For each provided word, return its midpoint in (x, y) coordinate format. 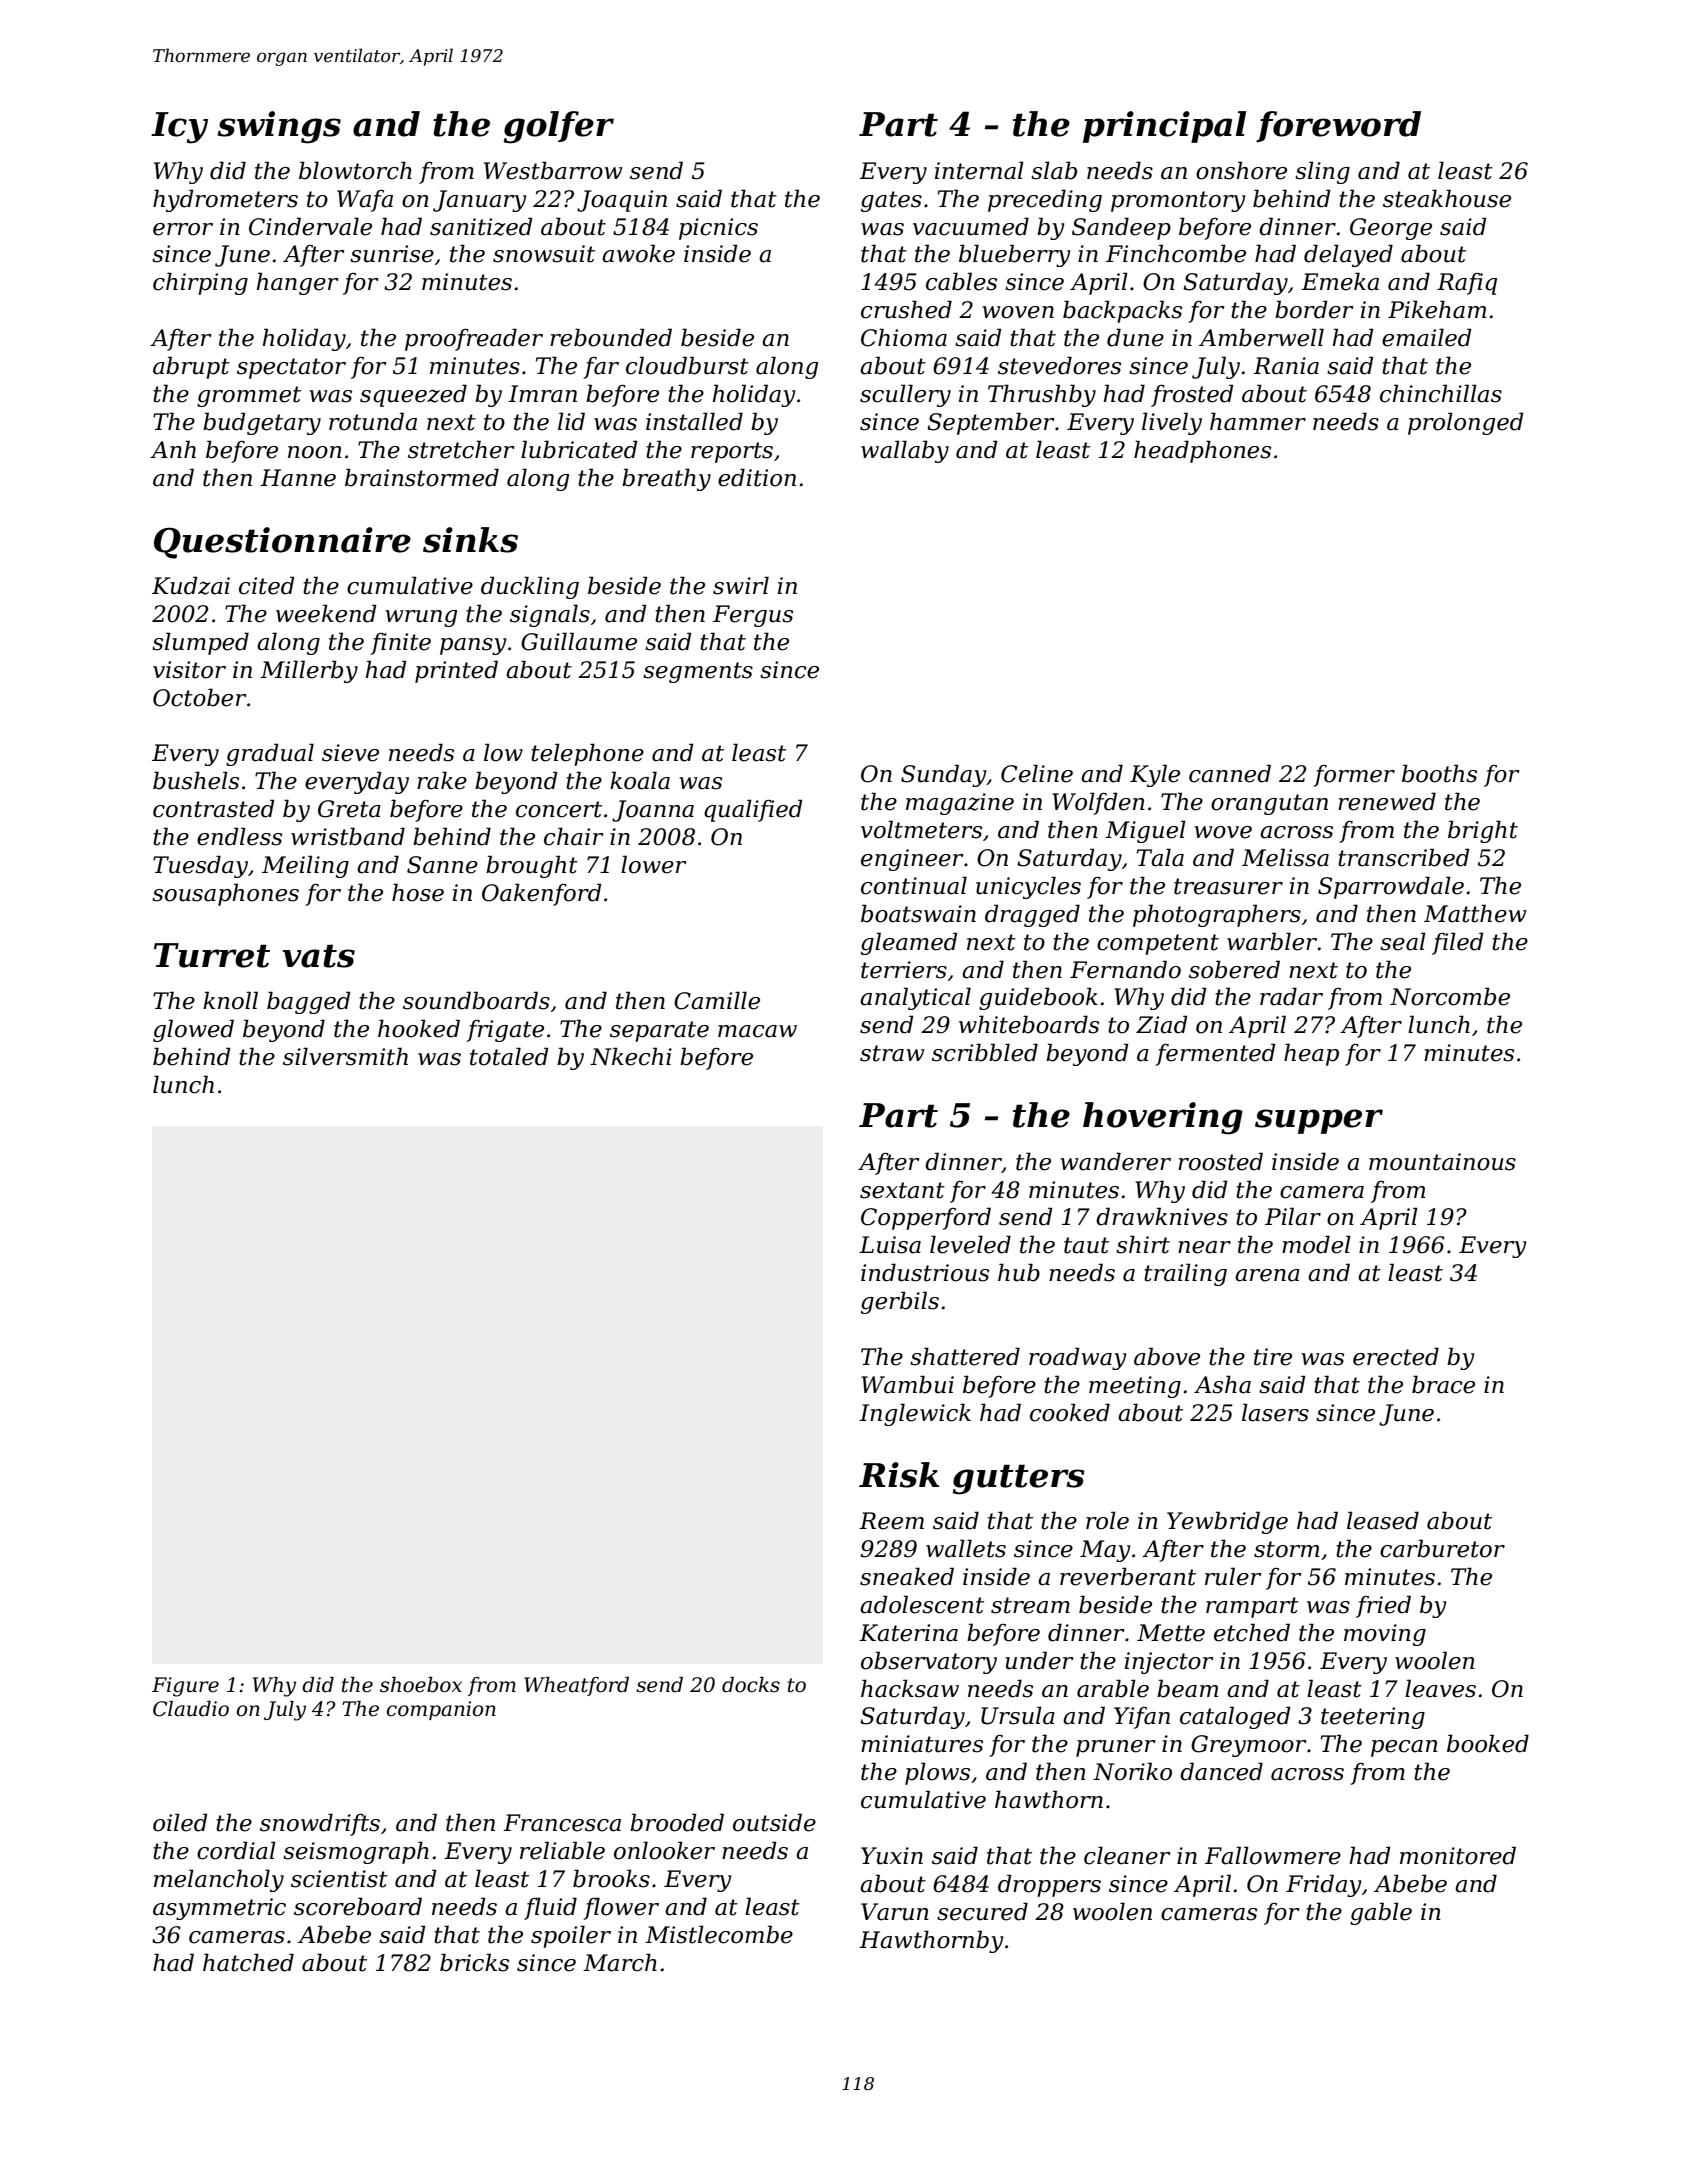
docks (751, 1685)
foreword (1338, 126)
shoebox (421, 1685)
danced (1221, 1771)
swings (279, 127)
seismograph (356, 1852)
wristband (348, 836)
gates (891, 201)
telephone (587, 754)
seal (1403, 941)
